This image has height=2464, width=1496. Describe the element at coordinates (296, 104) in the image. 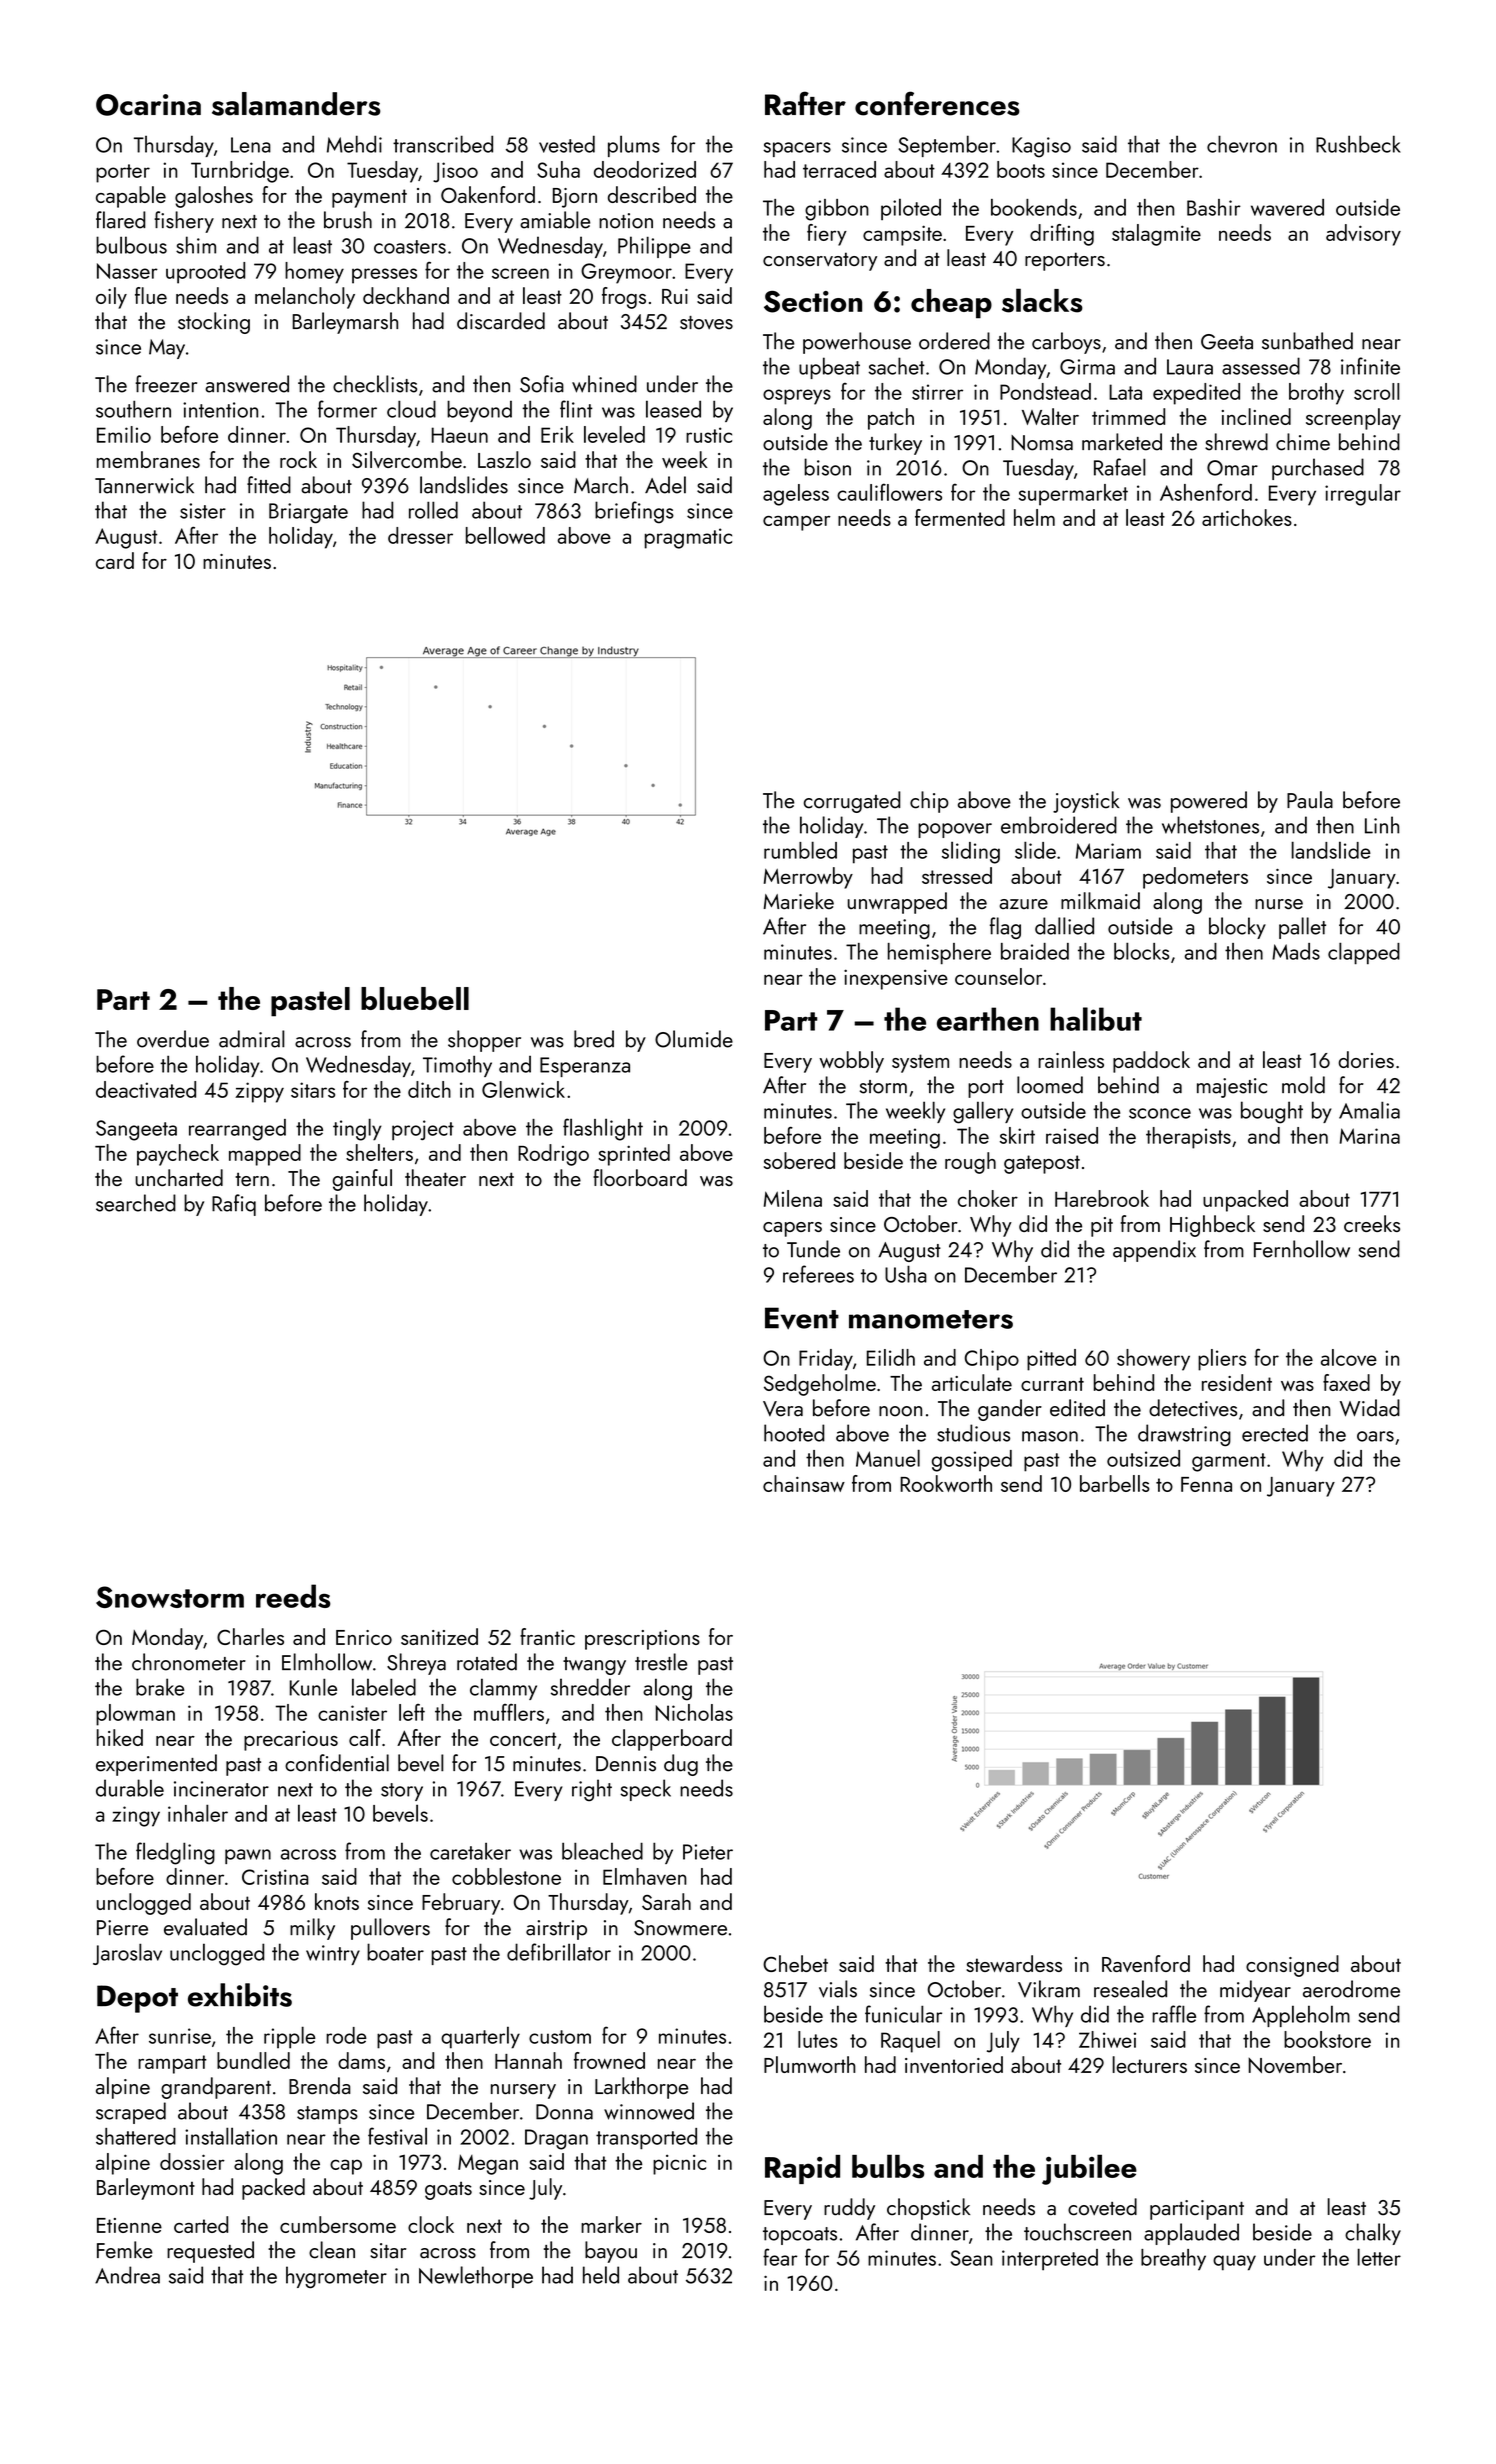

I see `salamanders` at that location.
